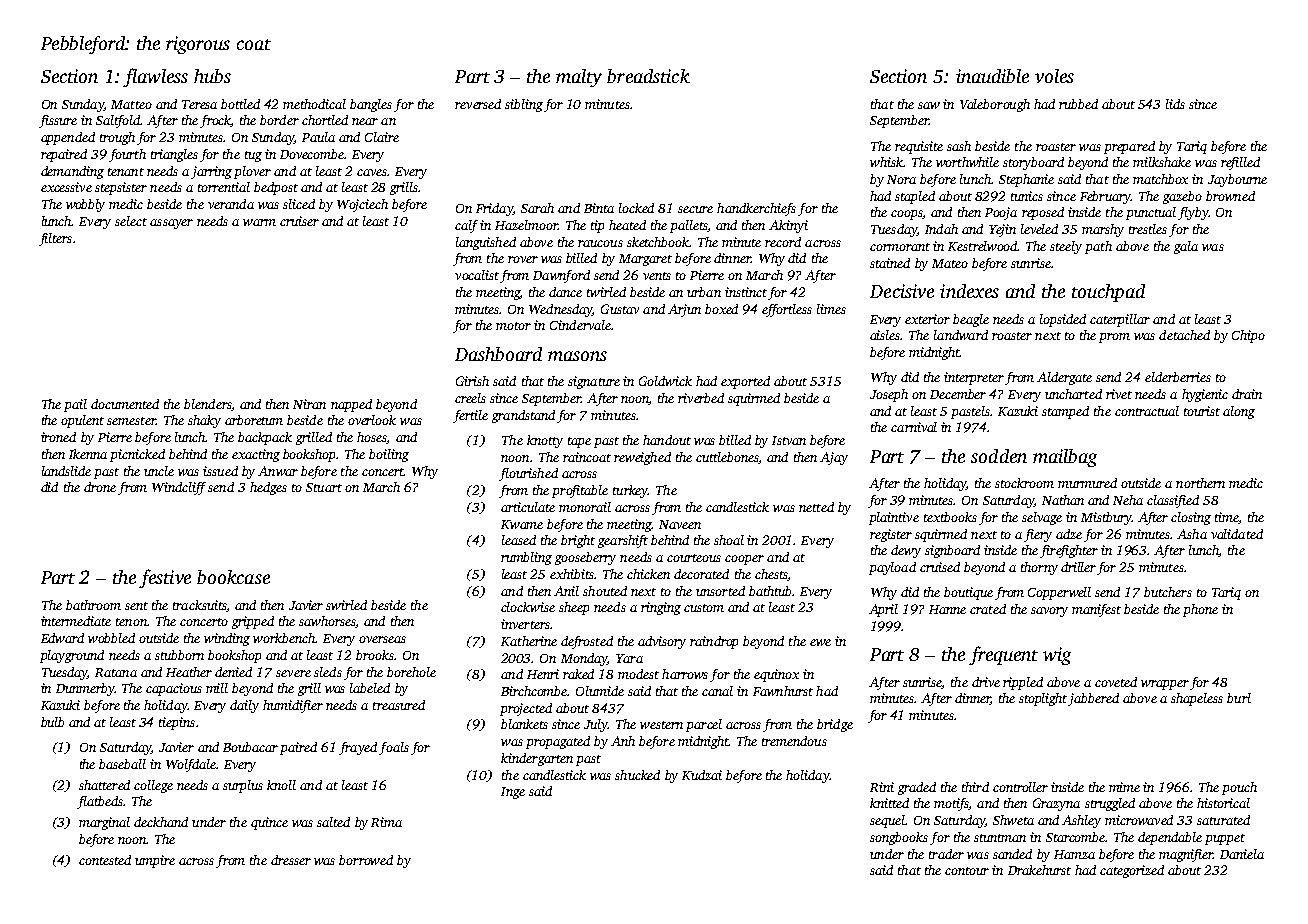  Describe the element at coordinates (259, 222) in the screenshot. I see `warm` at that location.
